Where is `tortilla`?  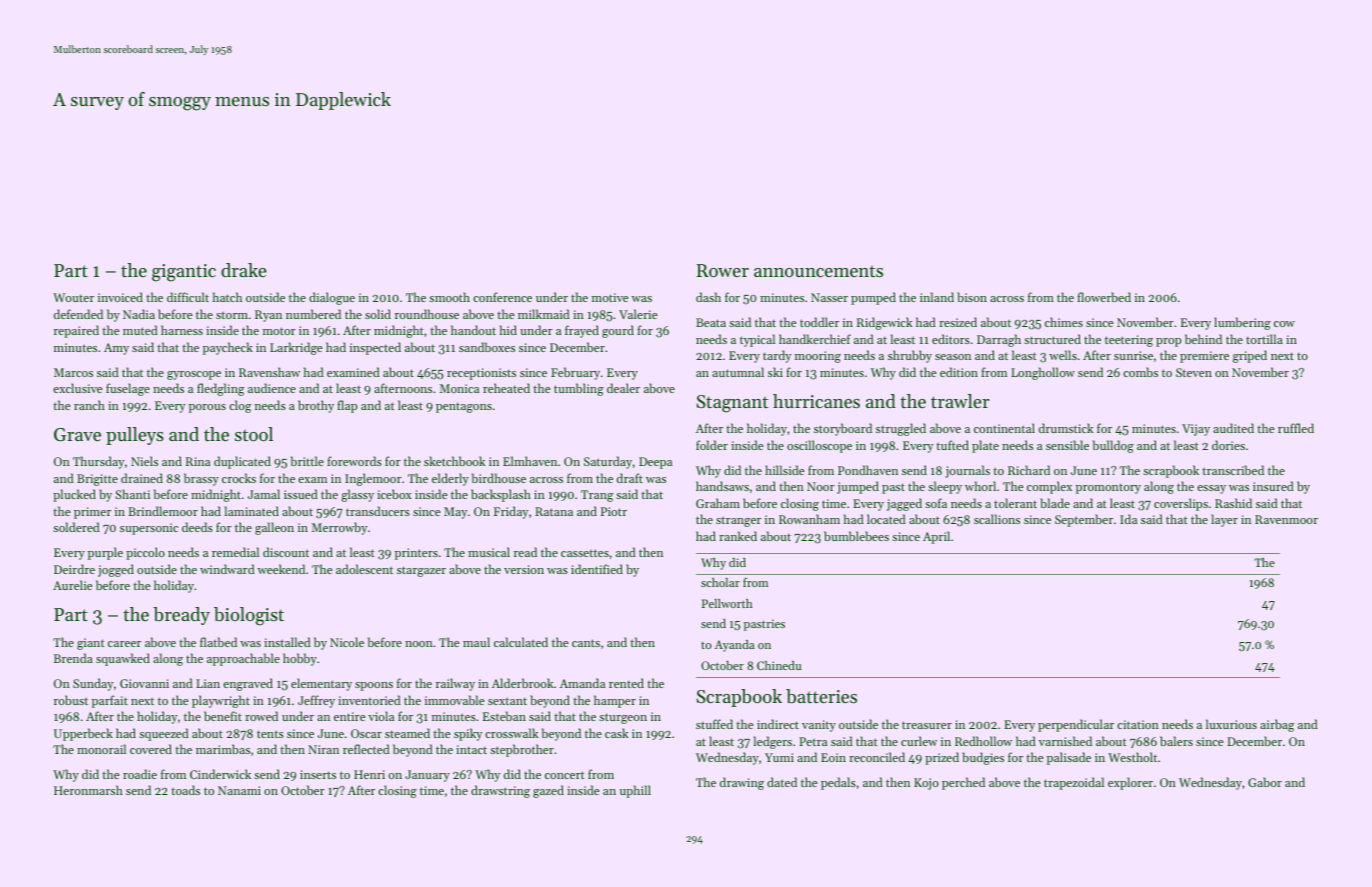
tortilla is located at coordinates (1264, 339).
